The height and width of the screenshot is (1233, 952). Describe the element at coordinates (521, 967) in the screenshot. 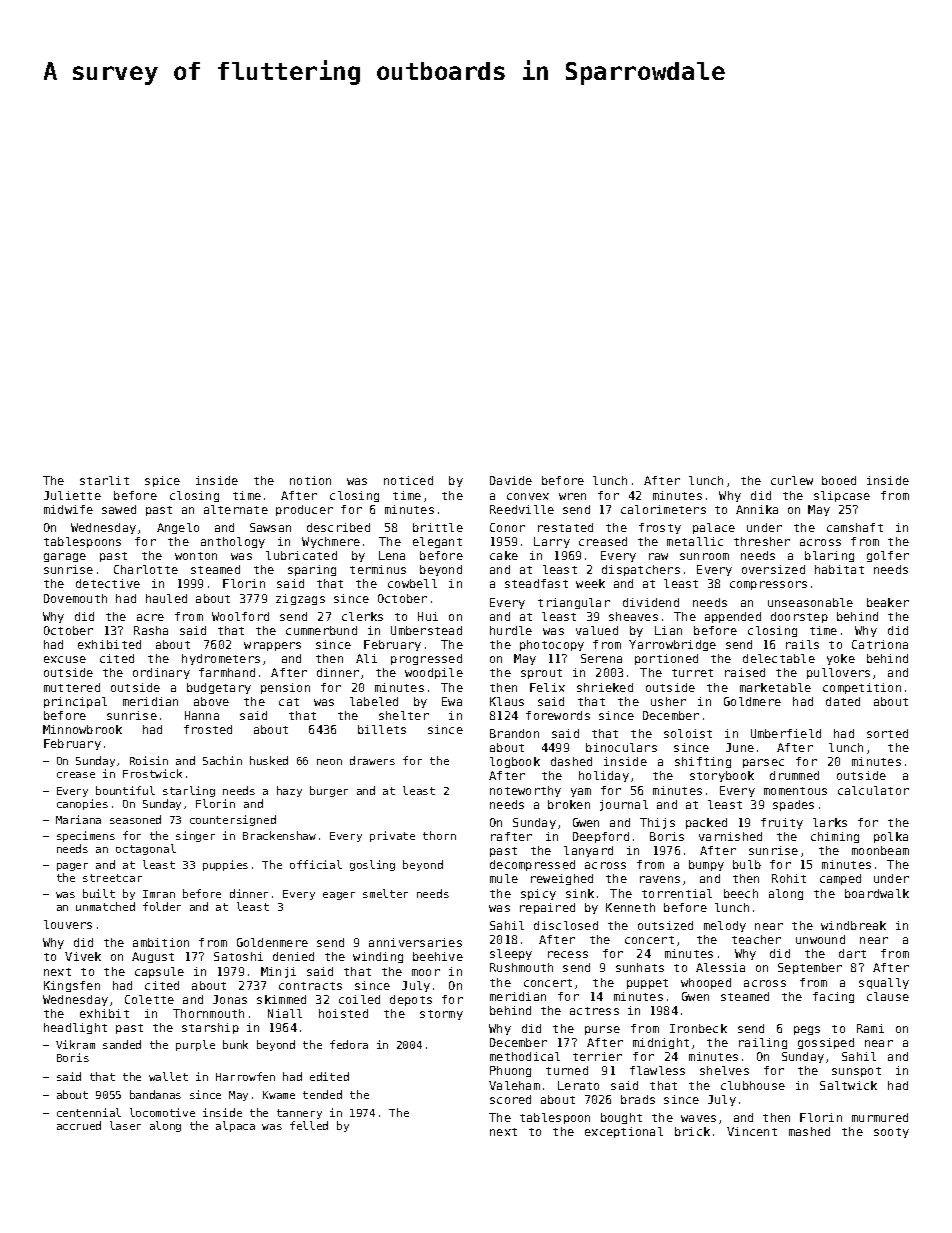

I see `Rushmouth` at that location.
